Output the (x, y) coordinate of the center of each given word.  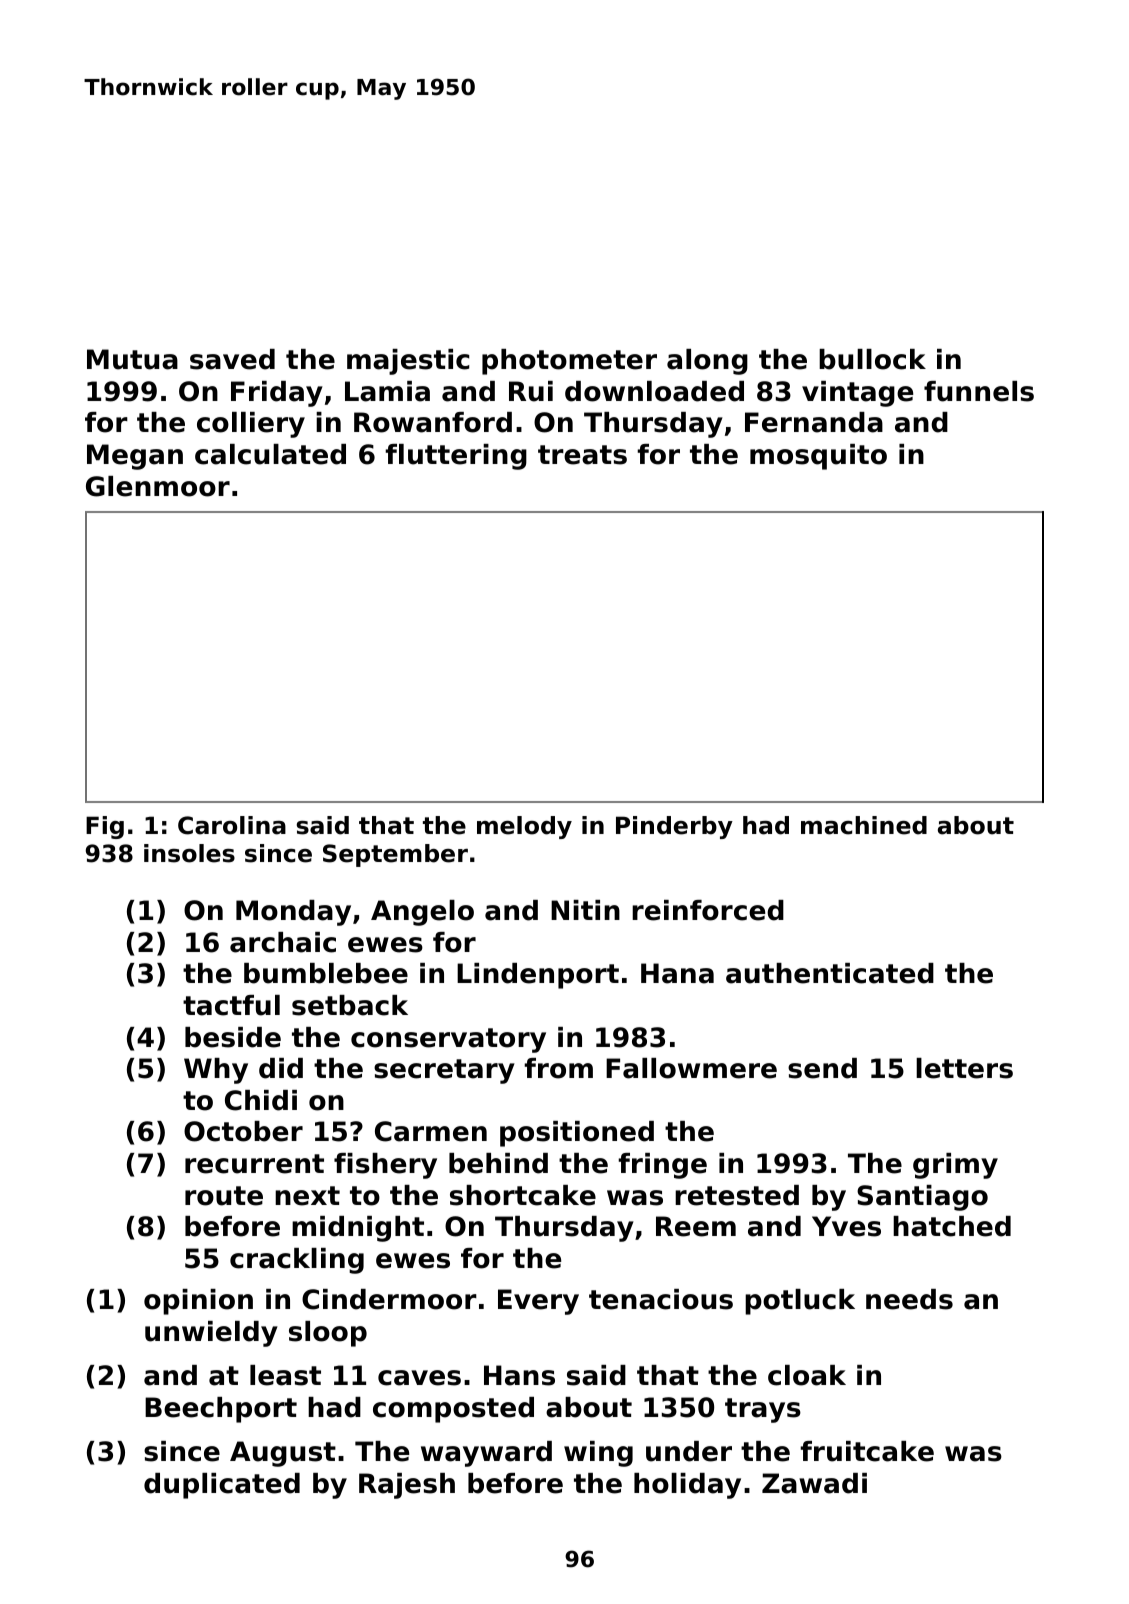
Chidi (261, 1100)
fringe (662, 1166)
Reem (696, 1226)
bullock (872, 359)
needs (909, 1299)
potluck (800, 1302)
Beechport (221, 1410)
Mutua (132, 359)
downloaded (654, 391)
